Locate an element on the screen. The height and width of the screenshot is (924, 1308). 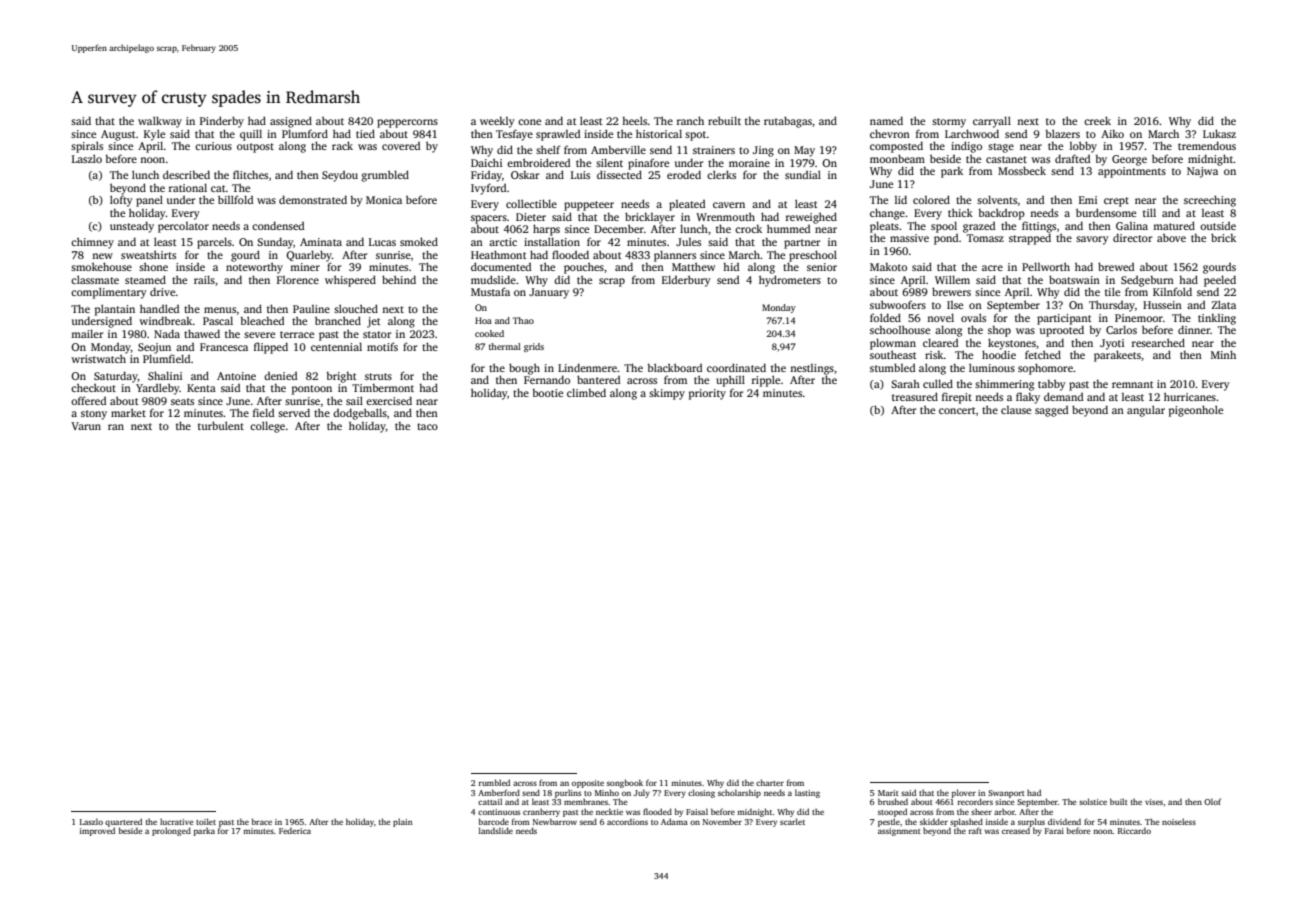
Seydou is located at coordinates (340, 176).
